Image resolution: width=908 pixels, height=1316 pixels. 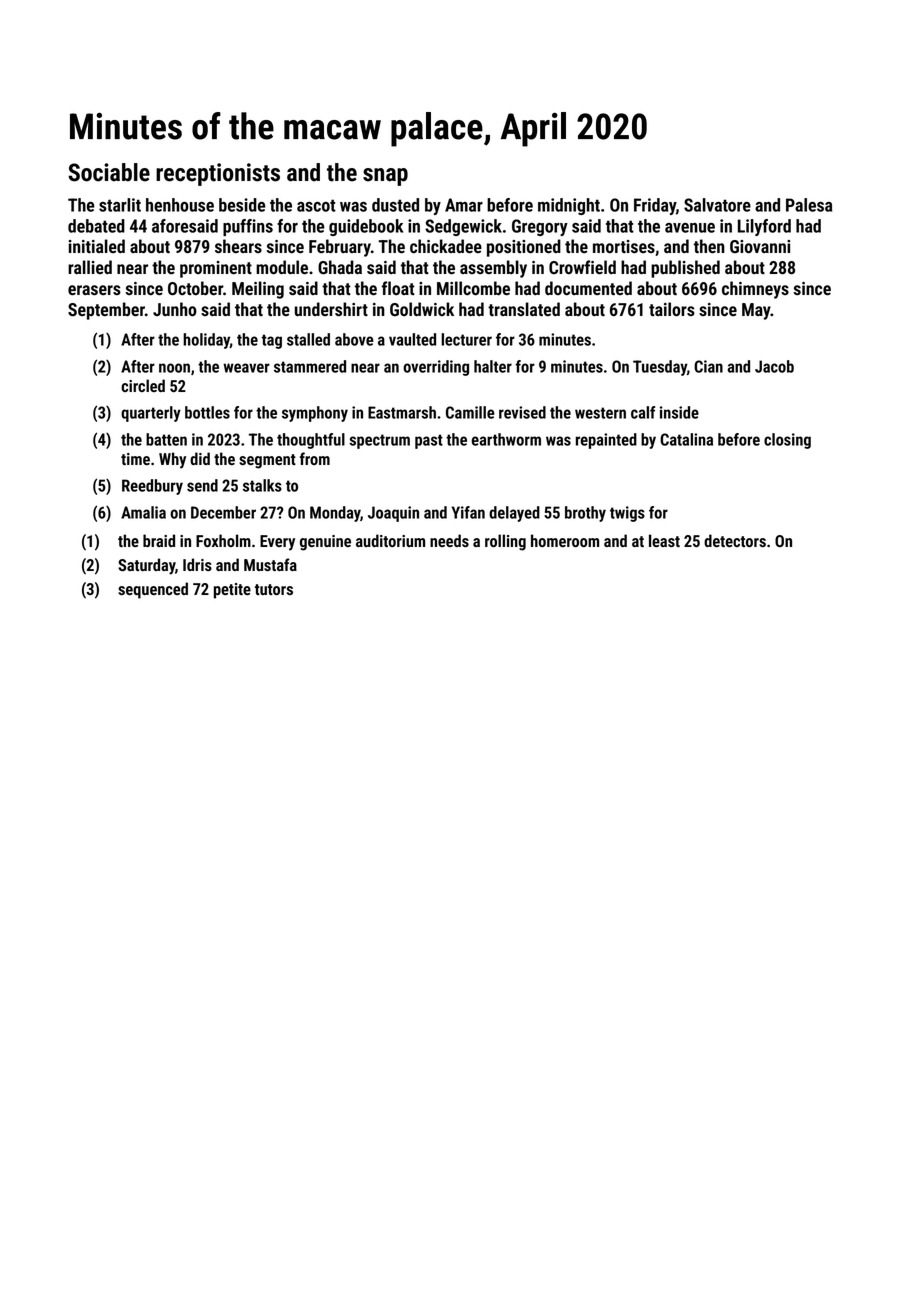 I want to click on Ghada, so click(x=340, y=267).
